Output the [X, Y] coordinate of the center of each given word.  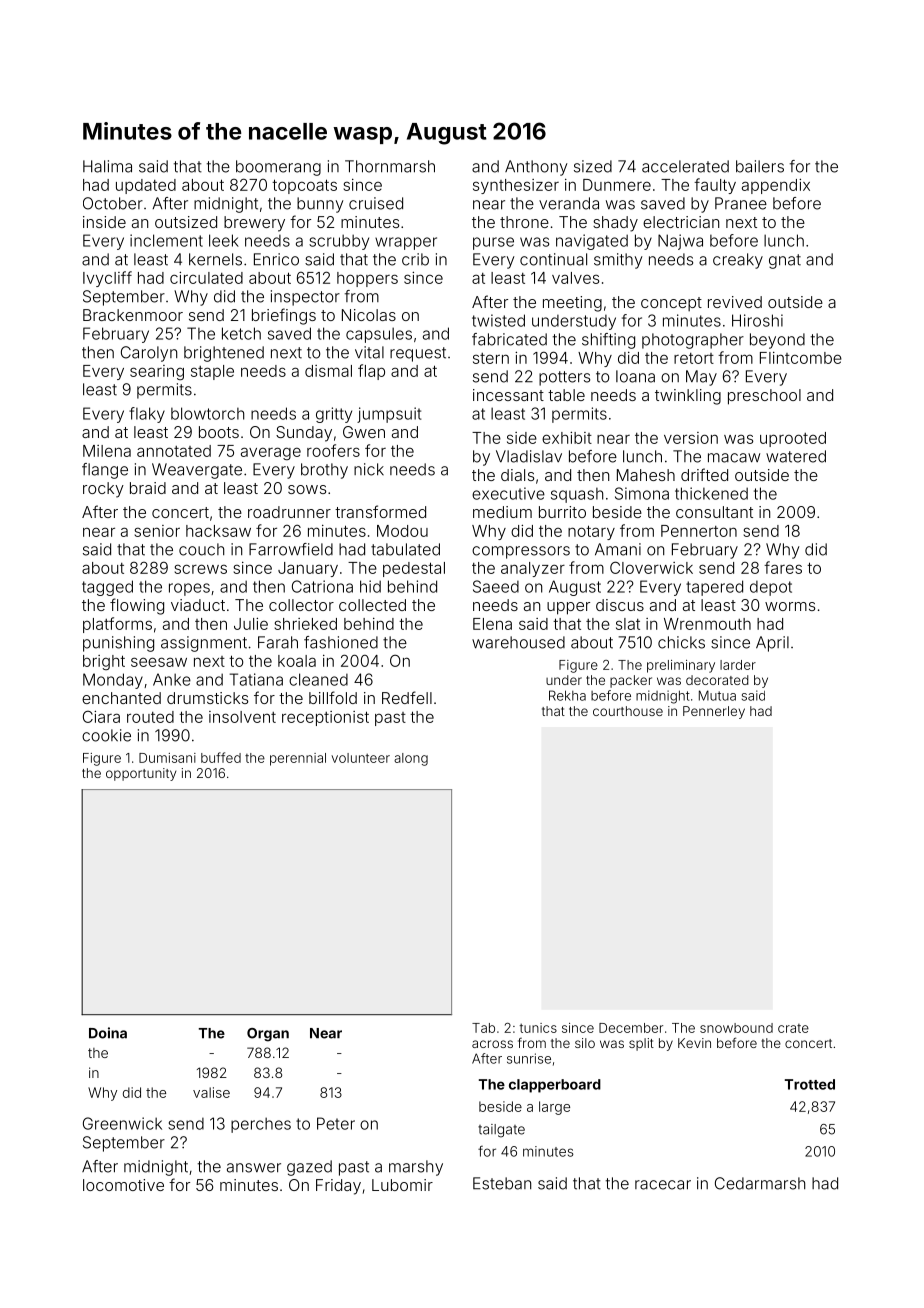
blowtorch [207, 413]
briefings [284, 316]
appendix [776, 186]
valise [211, 1092]
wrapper [406, 243]
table [566, 395]
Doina [108, 1033]
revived [735, 302]
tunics [538, 1028]
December [631, 1028]
